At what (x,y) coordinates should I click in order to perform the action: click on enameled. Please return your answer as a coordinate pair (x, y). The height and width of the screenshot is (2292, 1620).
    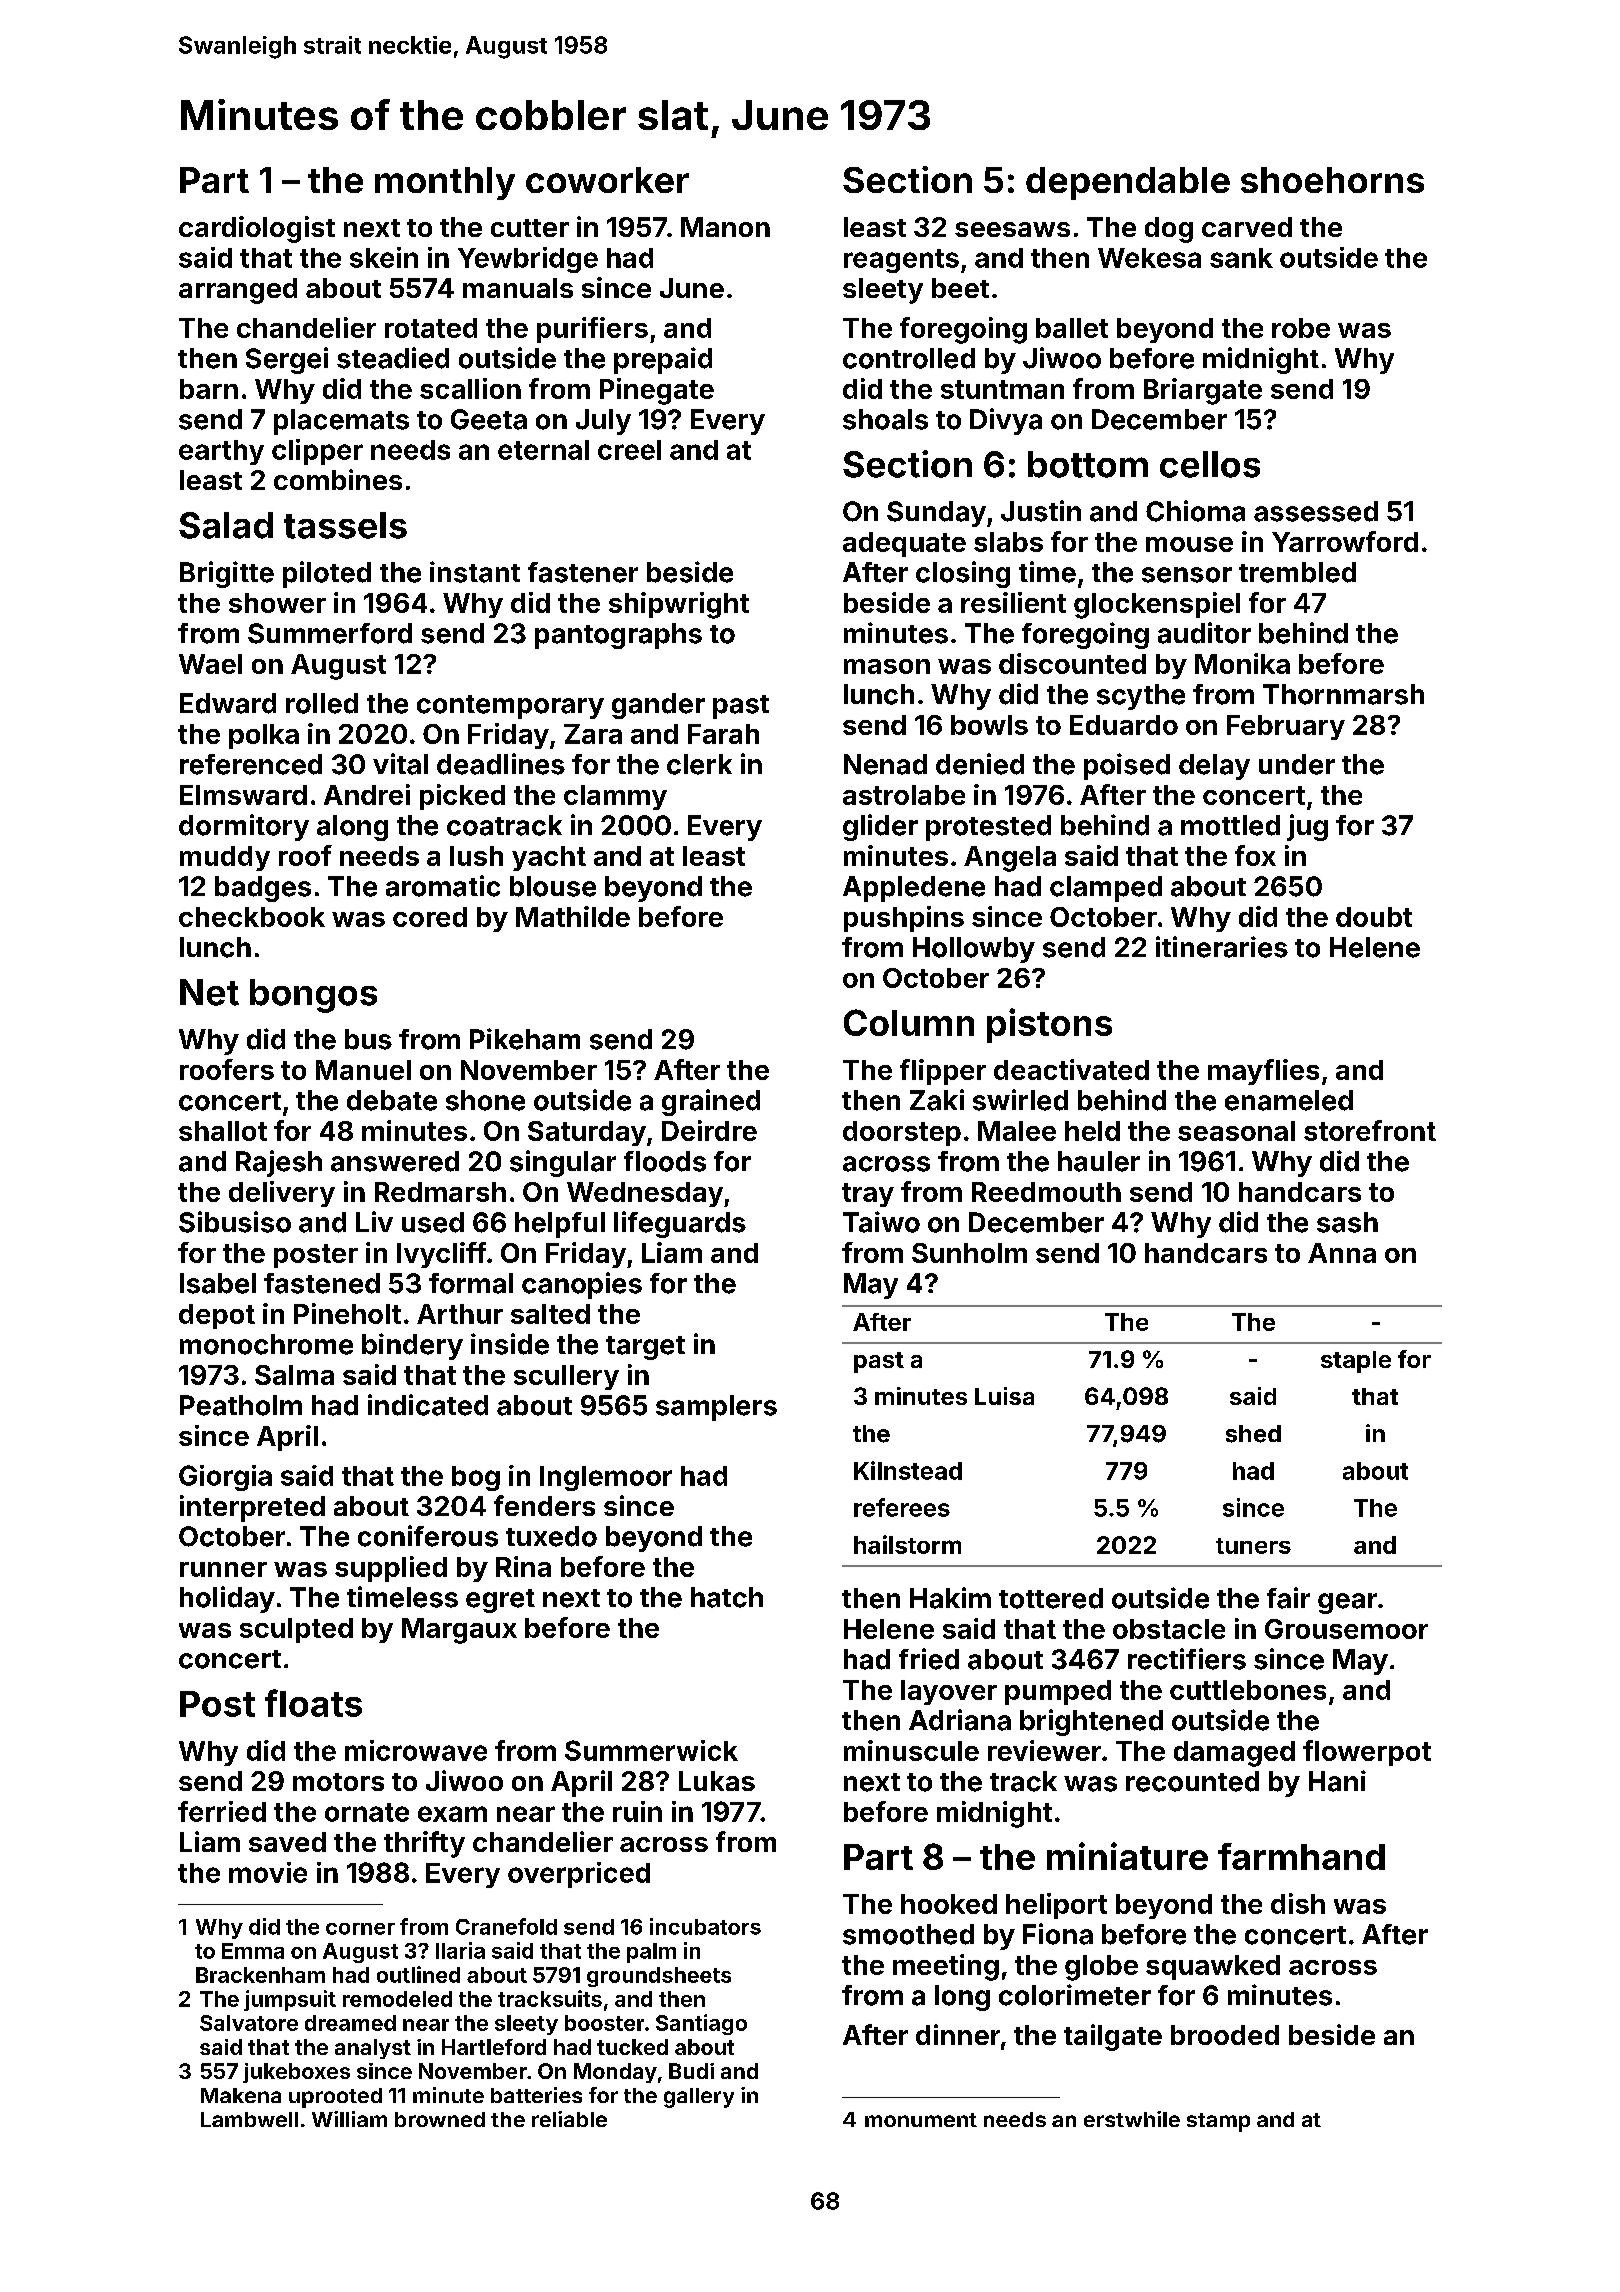
    Looking at the image, I should click on (1289, 1100).
